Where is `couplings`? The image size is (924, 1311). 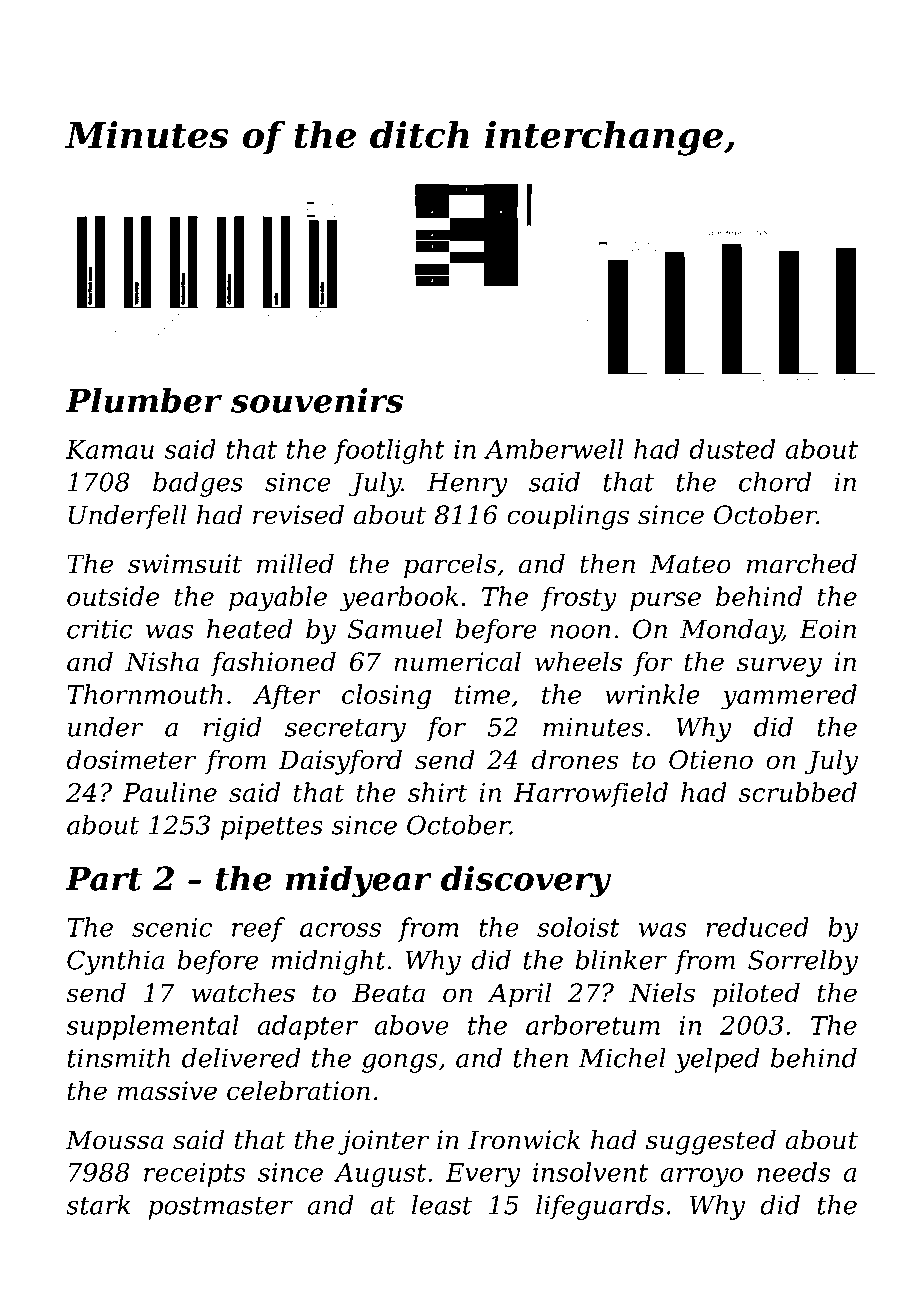
couplings is located at coordinates (568, 517).
